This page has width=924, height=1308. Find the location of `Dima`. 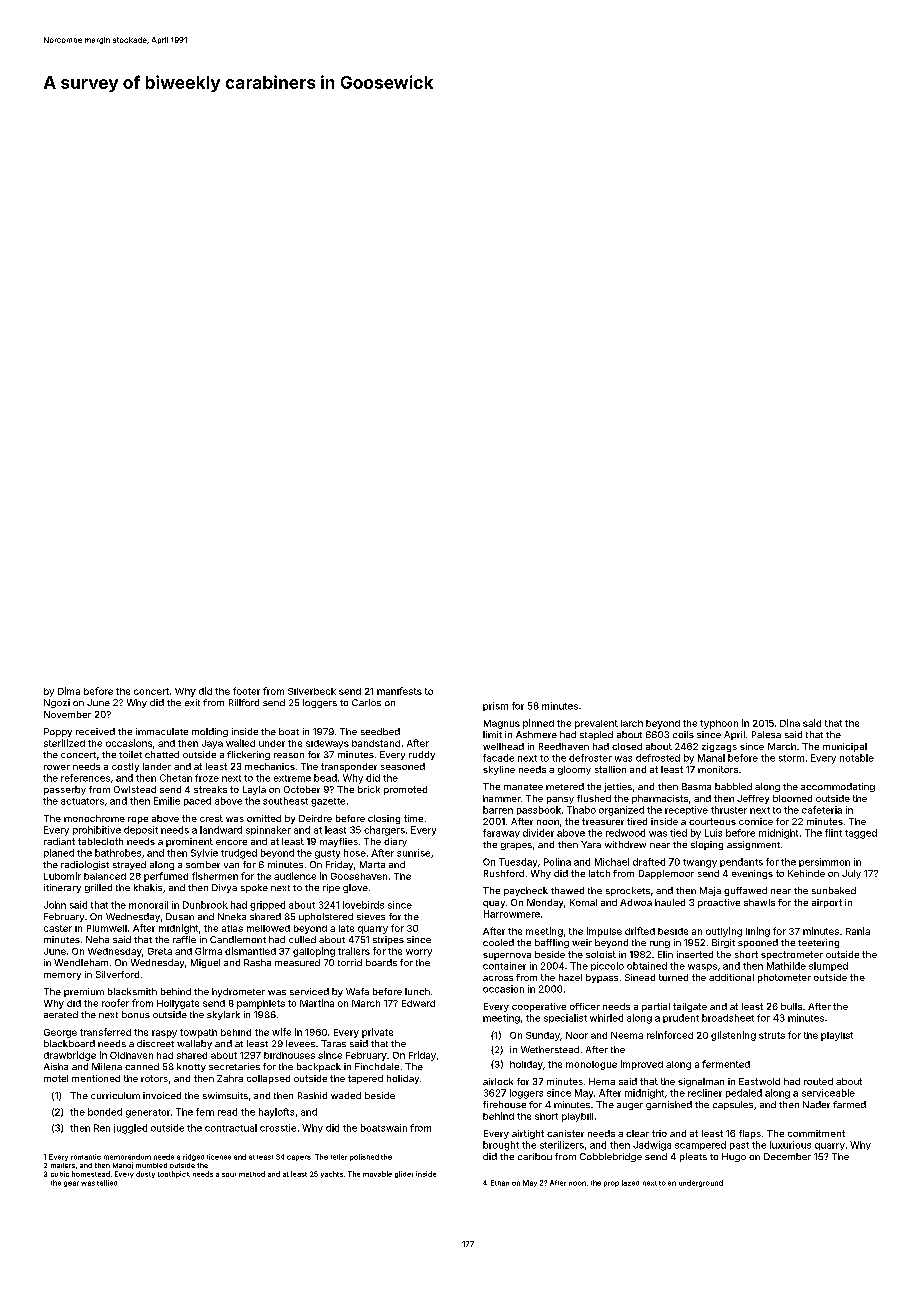

Dima is located at coordinates (69, 691).
